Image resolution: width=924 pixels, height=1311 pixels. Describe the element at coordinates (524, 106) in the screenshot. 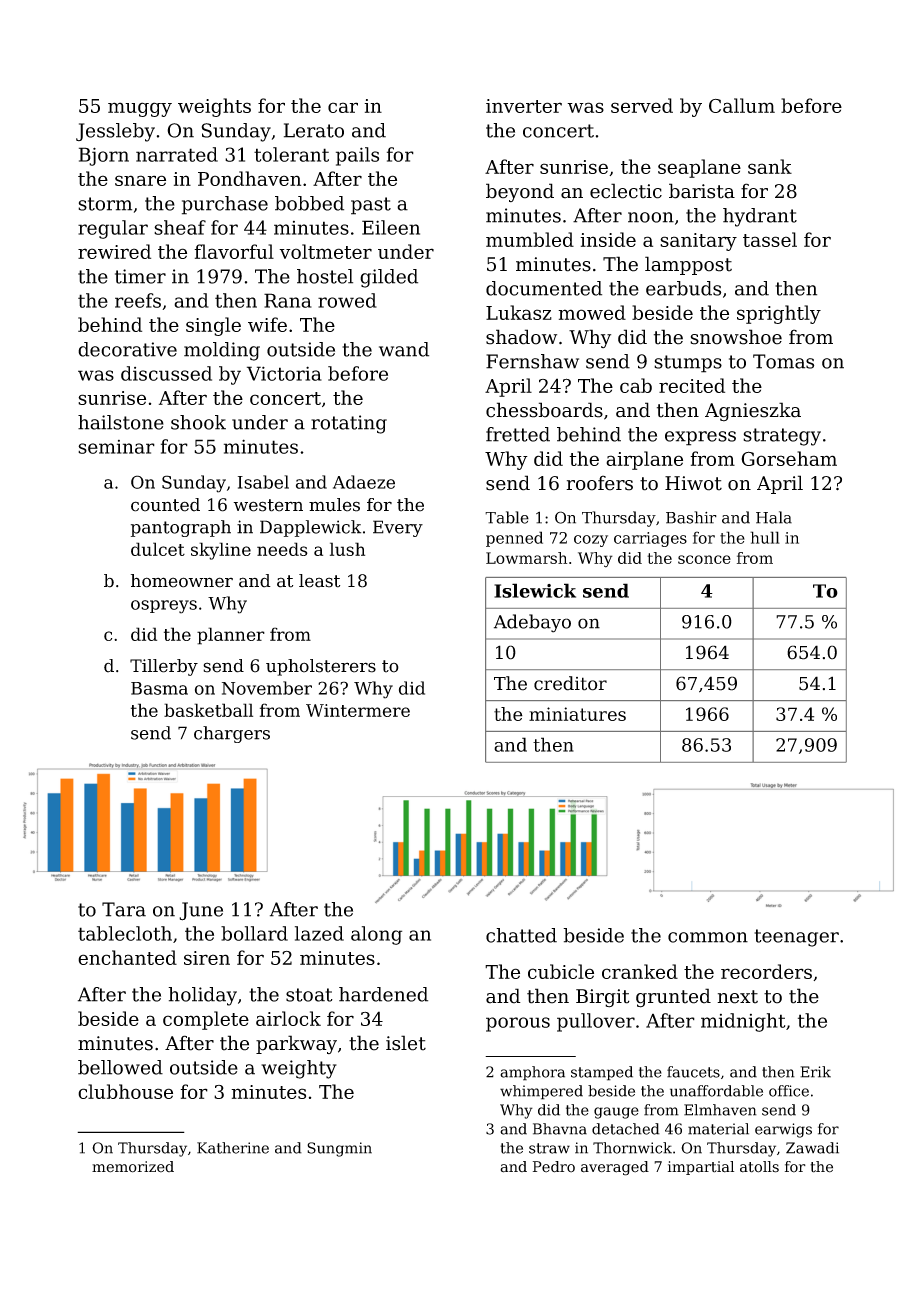

I see `inverter` at that location.
